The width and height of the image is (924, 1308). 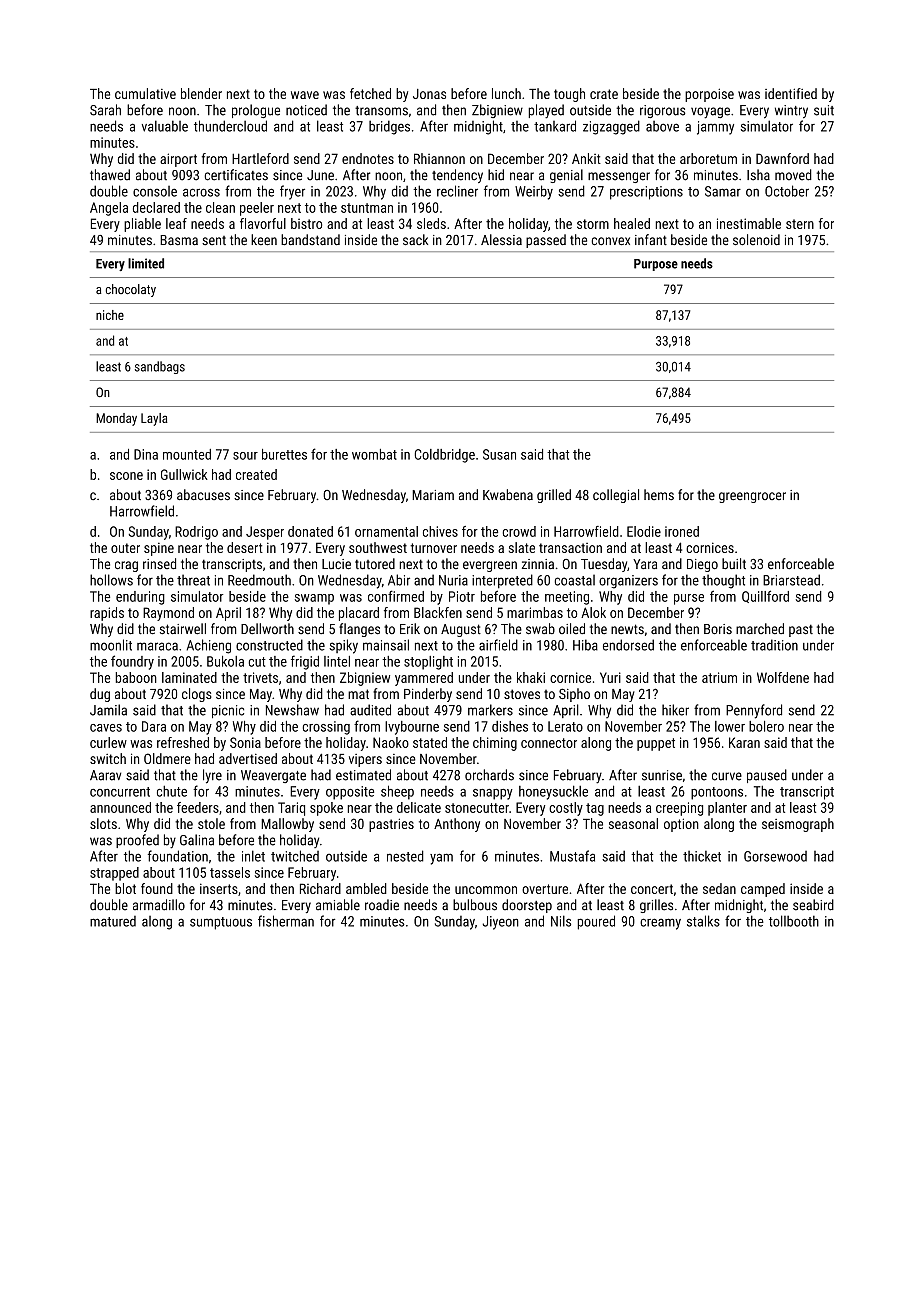 What do you see at coordinates (783, 677) in the image?
I see `Wolfdene` at bounding box center [783, 677].
